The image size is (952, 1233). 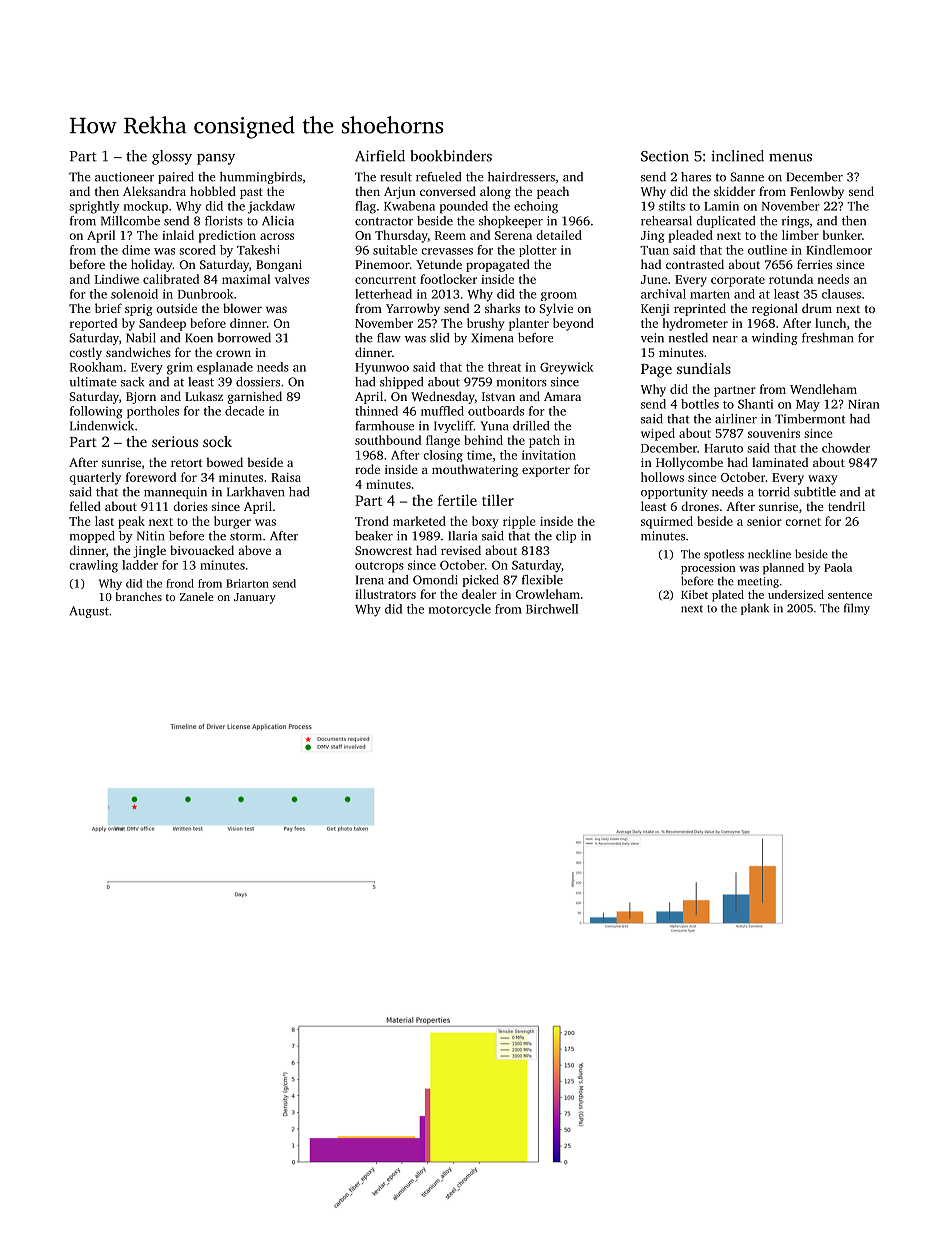 What do you see at coordinates (197, 596) in the screenshot?
I see `Zanele` at bounding box center [197, 596].
